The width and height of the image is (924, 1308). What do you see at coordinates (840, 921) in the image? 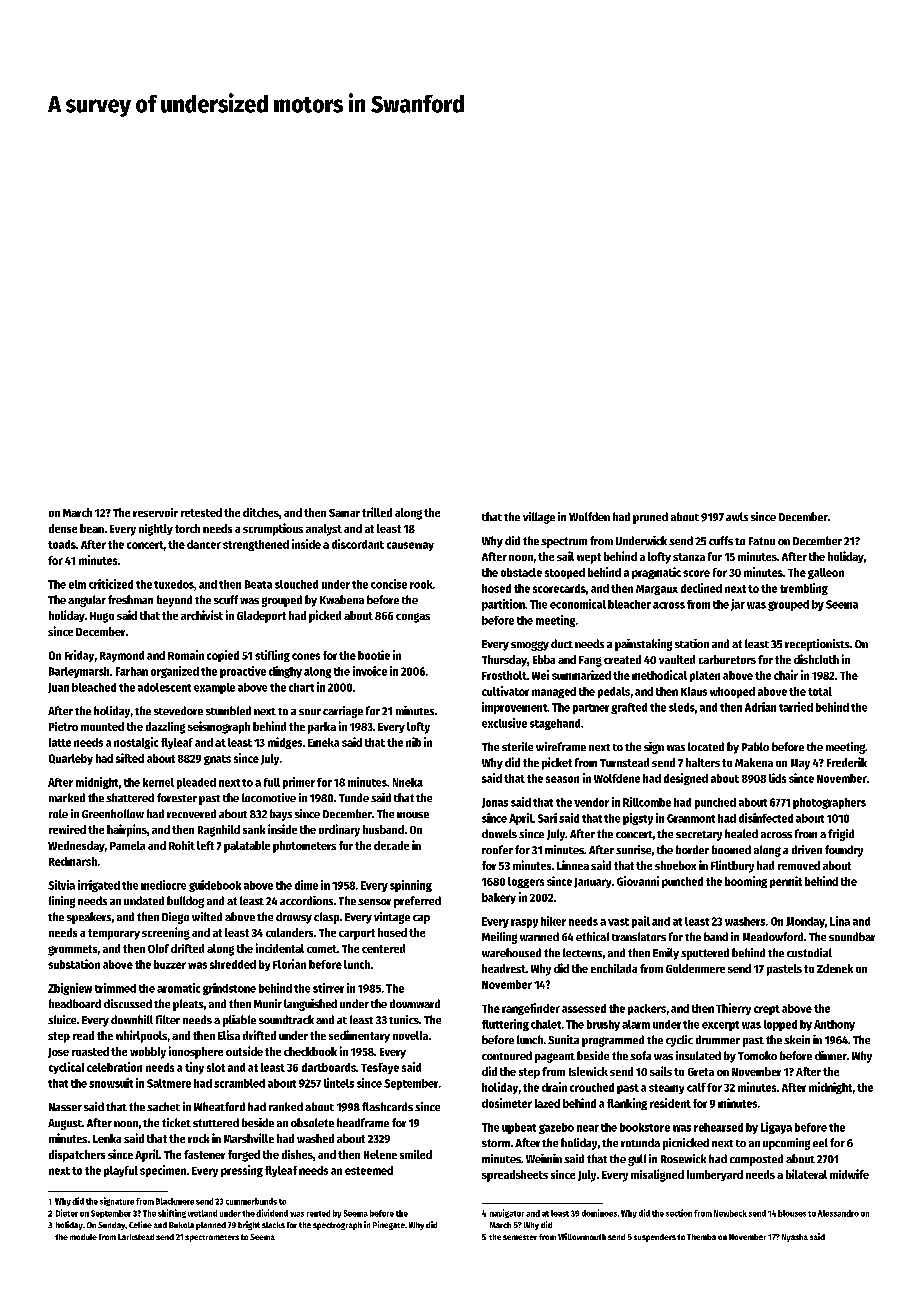
I see `Lina` at bounding box center [840, 921].
